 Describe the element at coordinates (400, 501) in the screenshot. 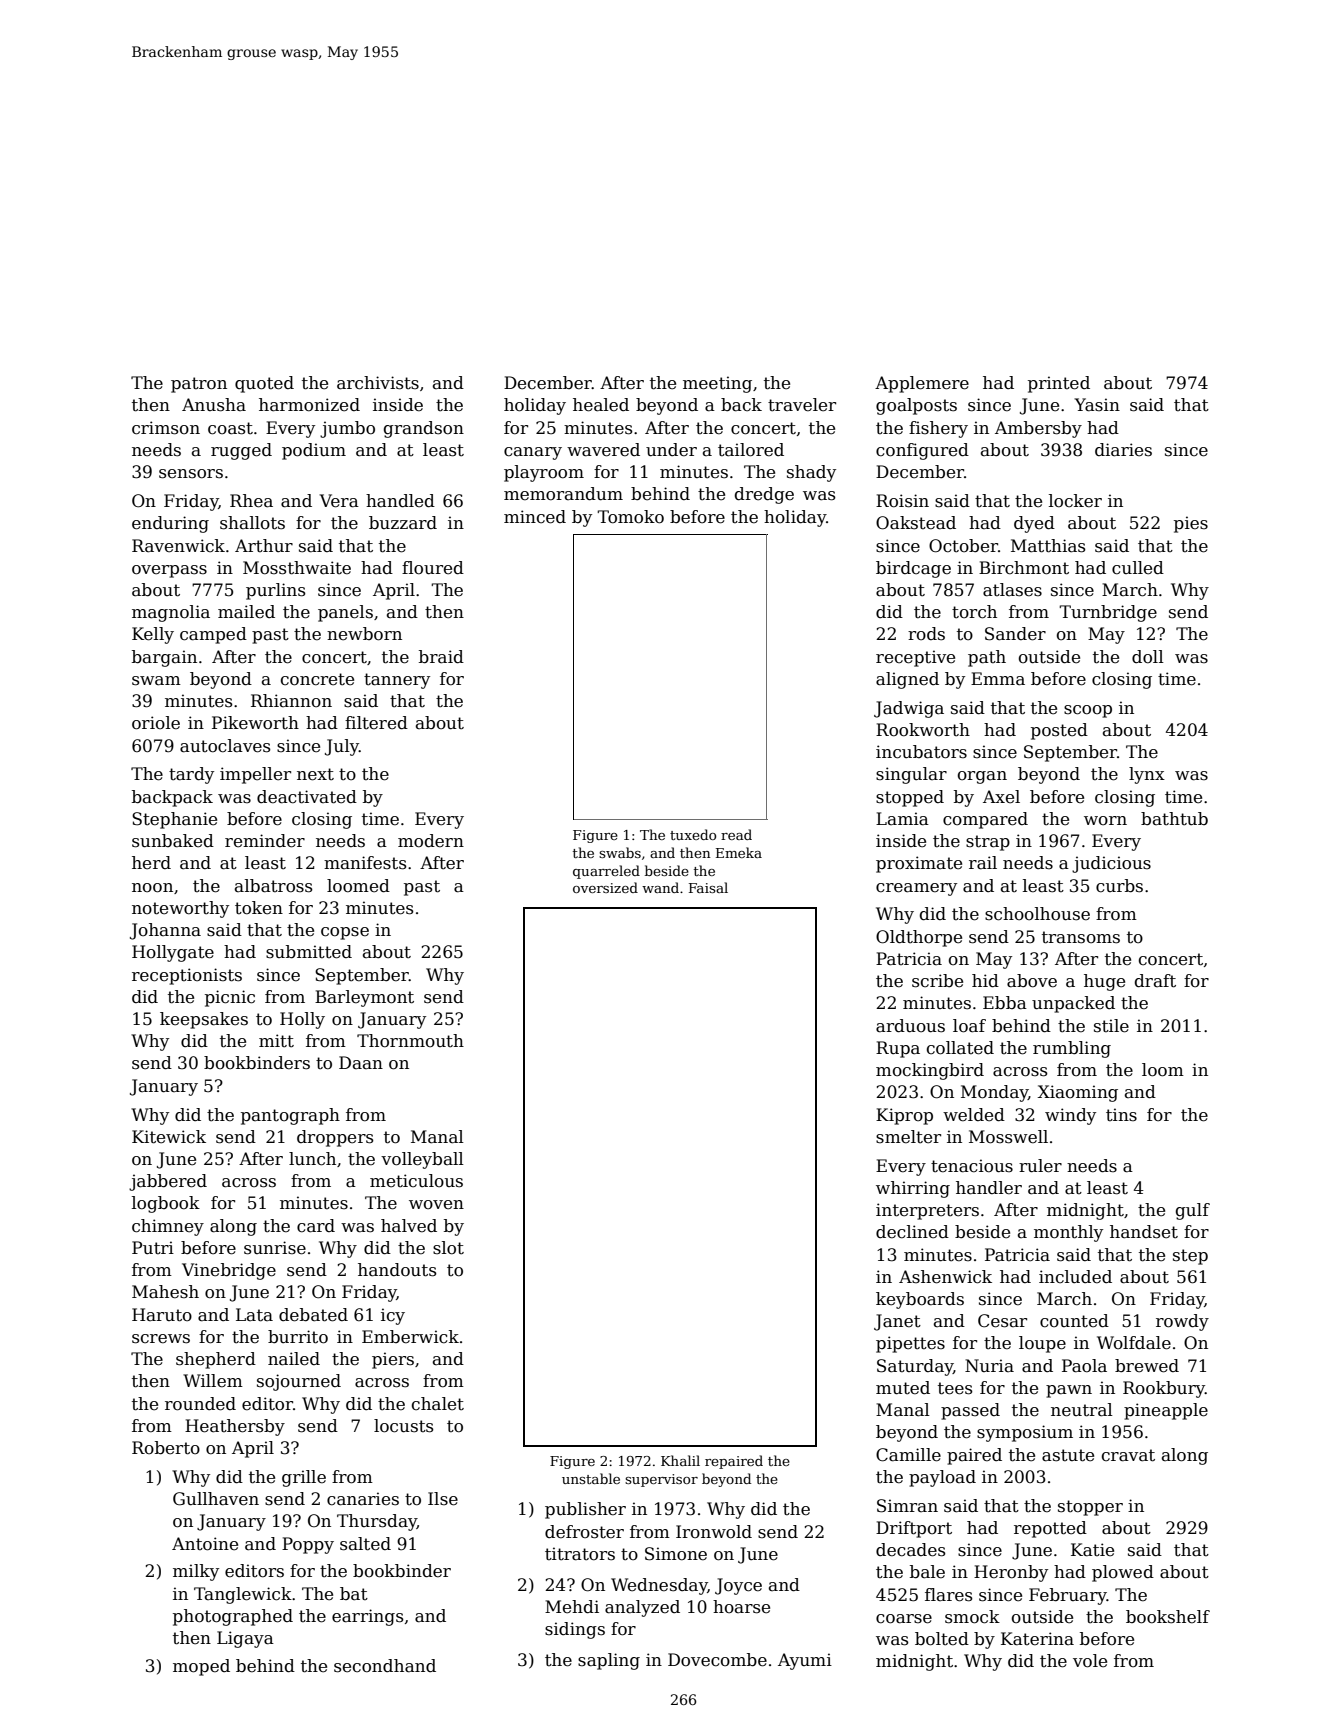

I see `handled` at that location.
